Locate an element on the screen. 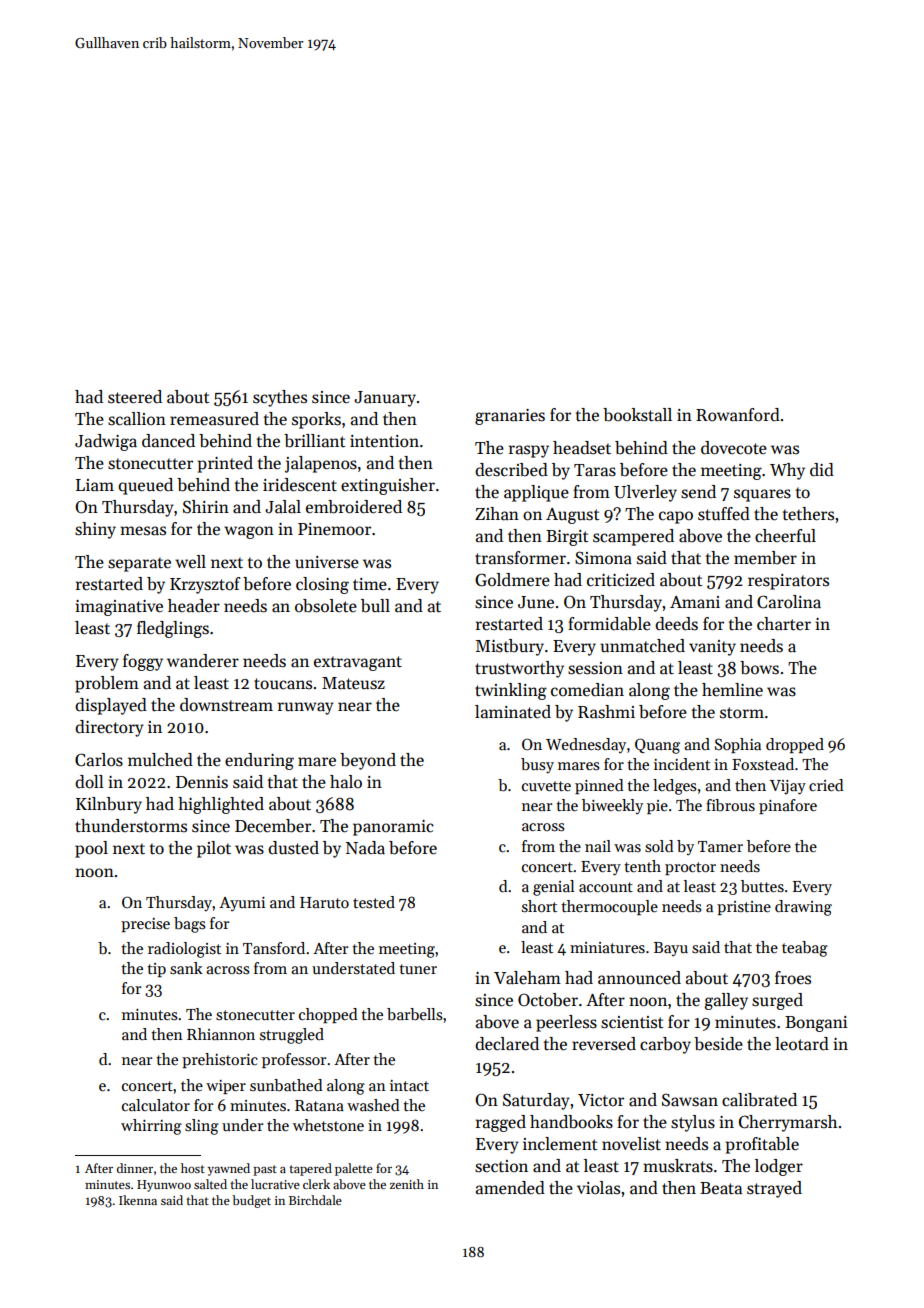  steered is located at coordinates (135, 397).
